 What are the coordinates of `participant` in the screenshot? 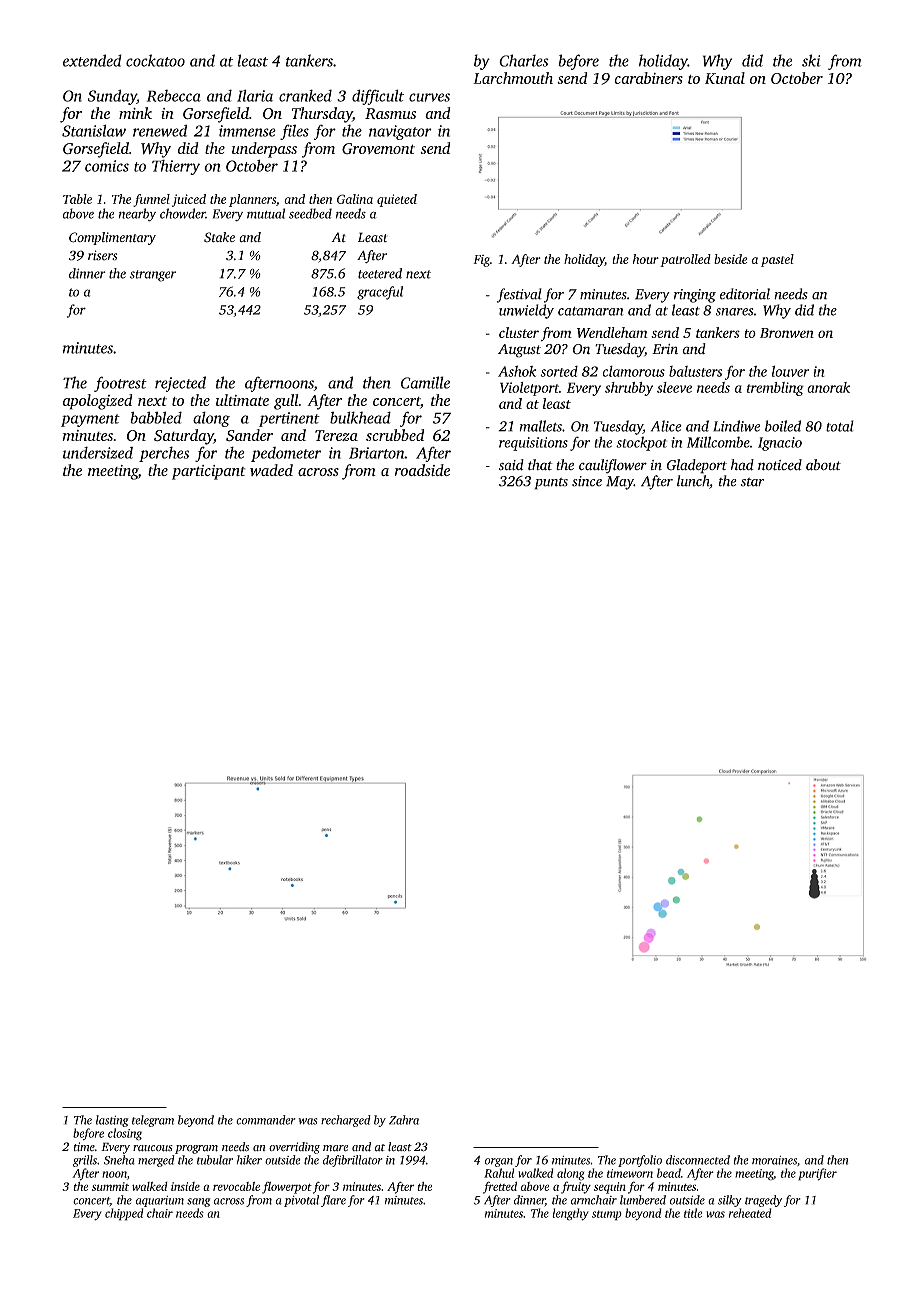 It's located at (209, 472).
